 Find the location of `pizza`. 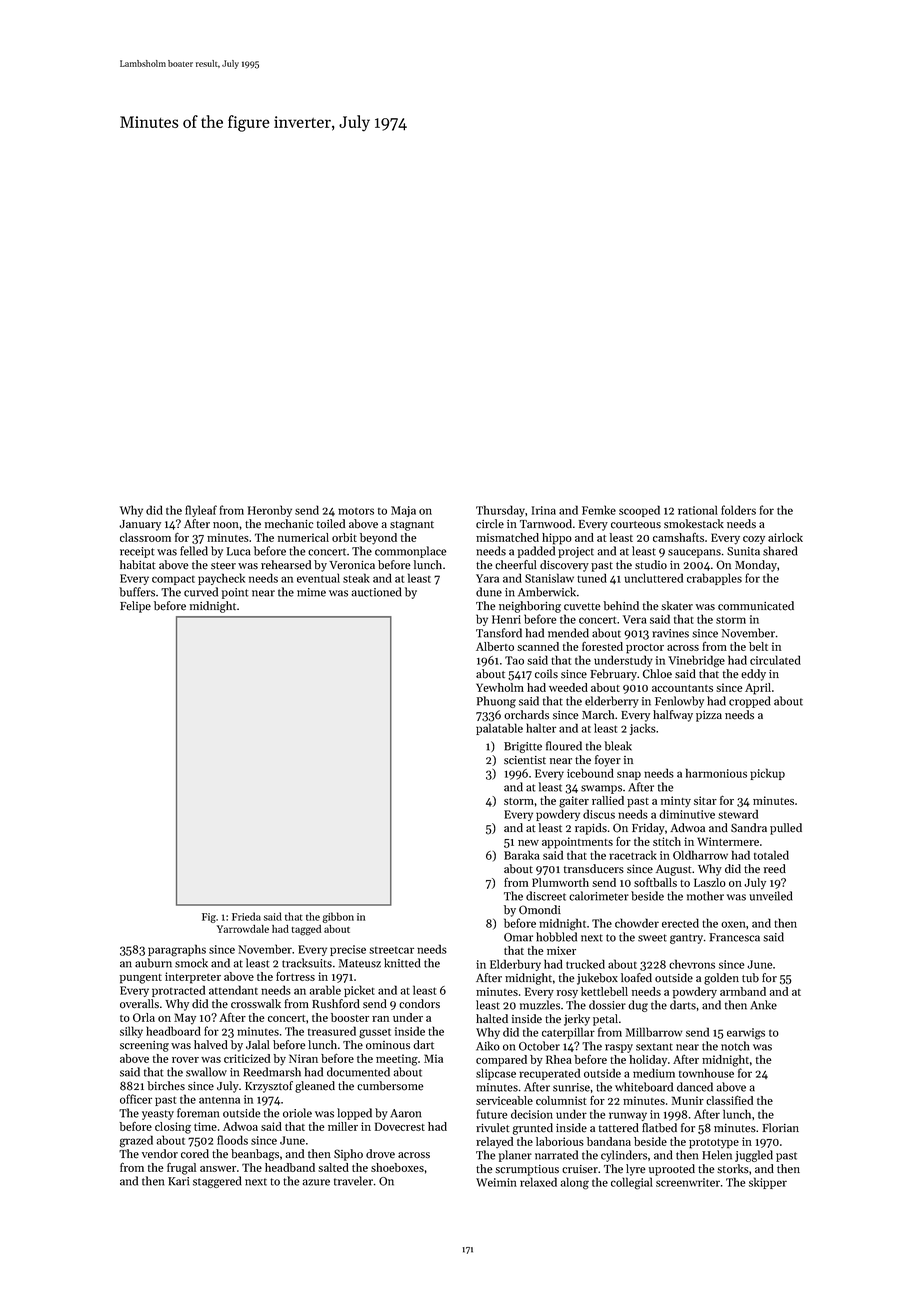

pizza is located at coordinates (709, 716).
